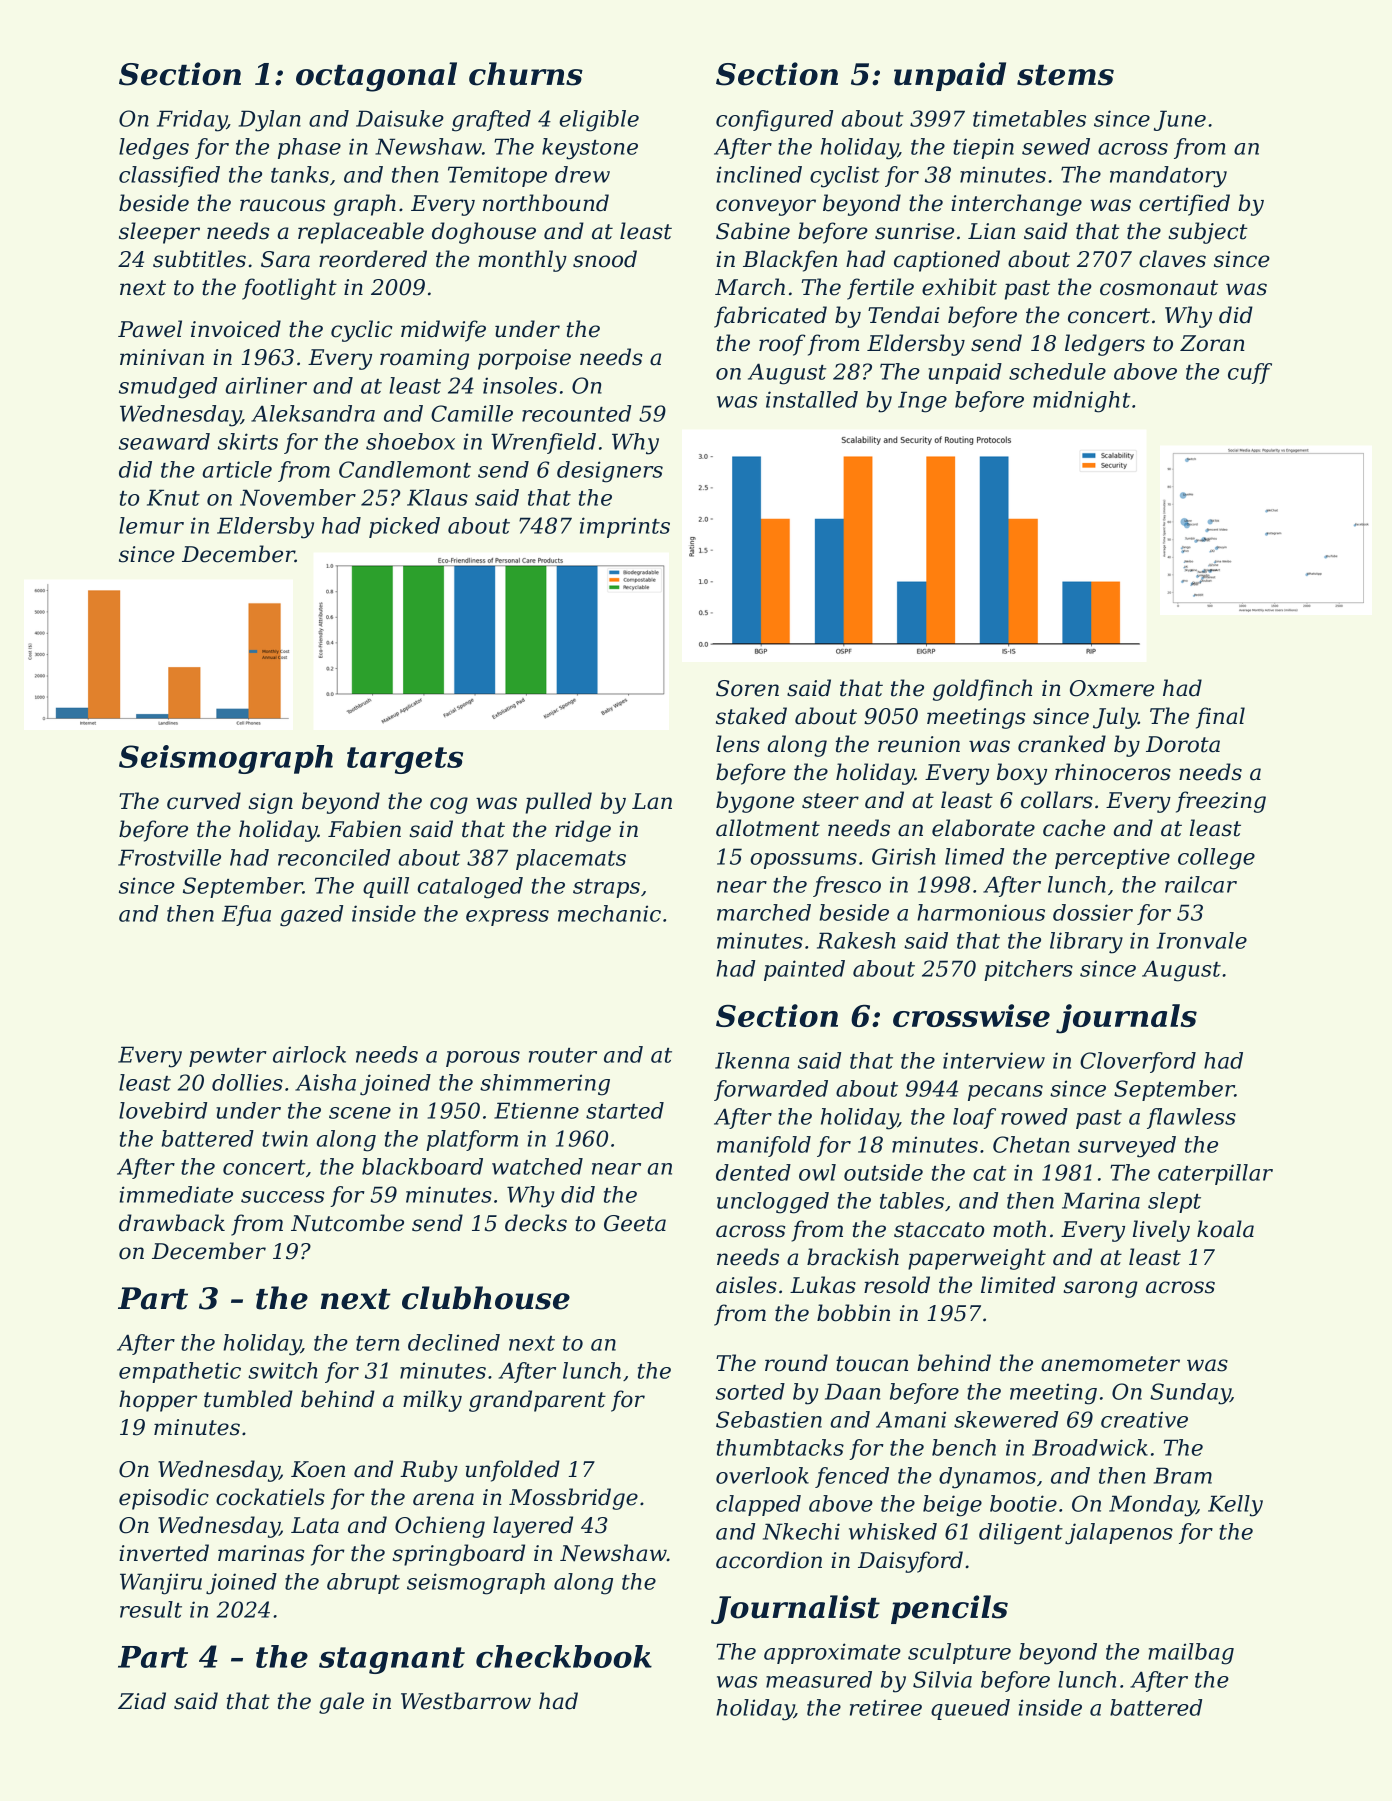 Image resolution: width=1392 pixels, height=1801 pixels. What do you see at coordinates (1112, 688) in the screenshot?
I see `Oxmere` at bounding box center [1112, 688].
